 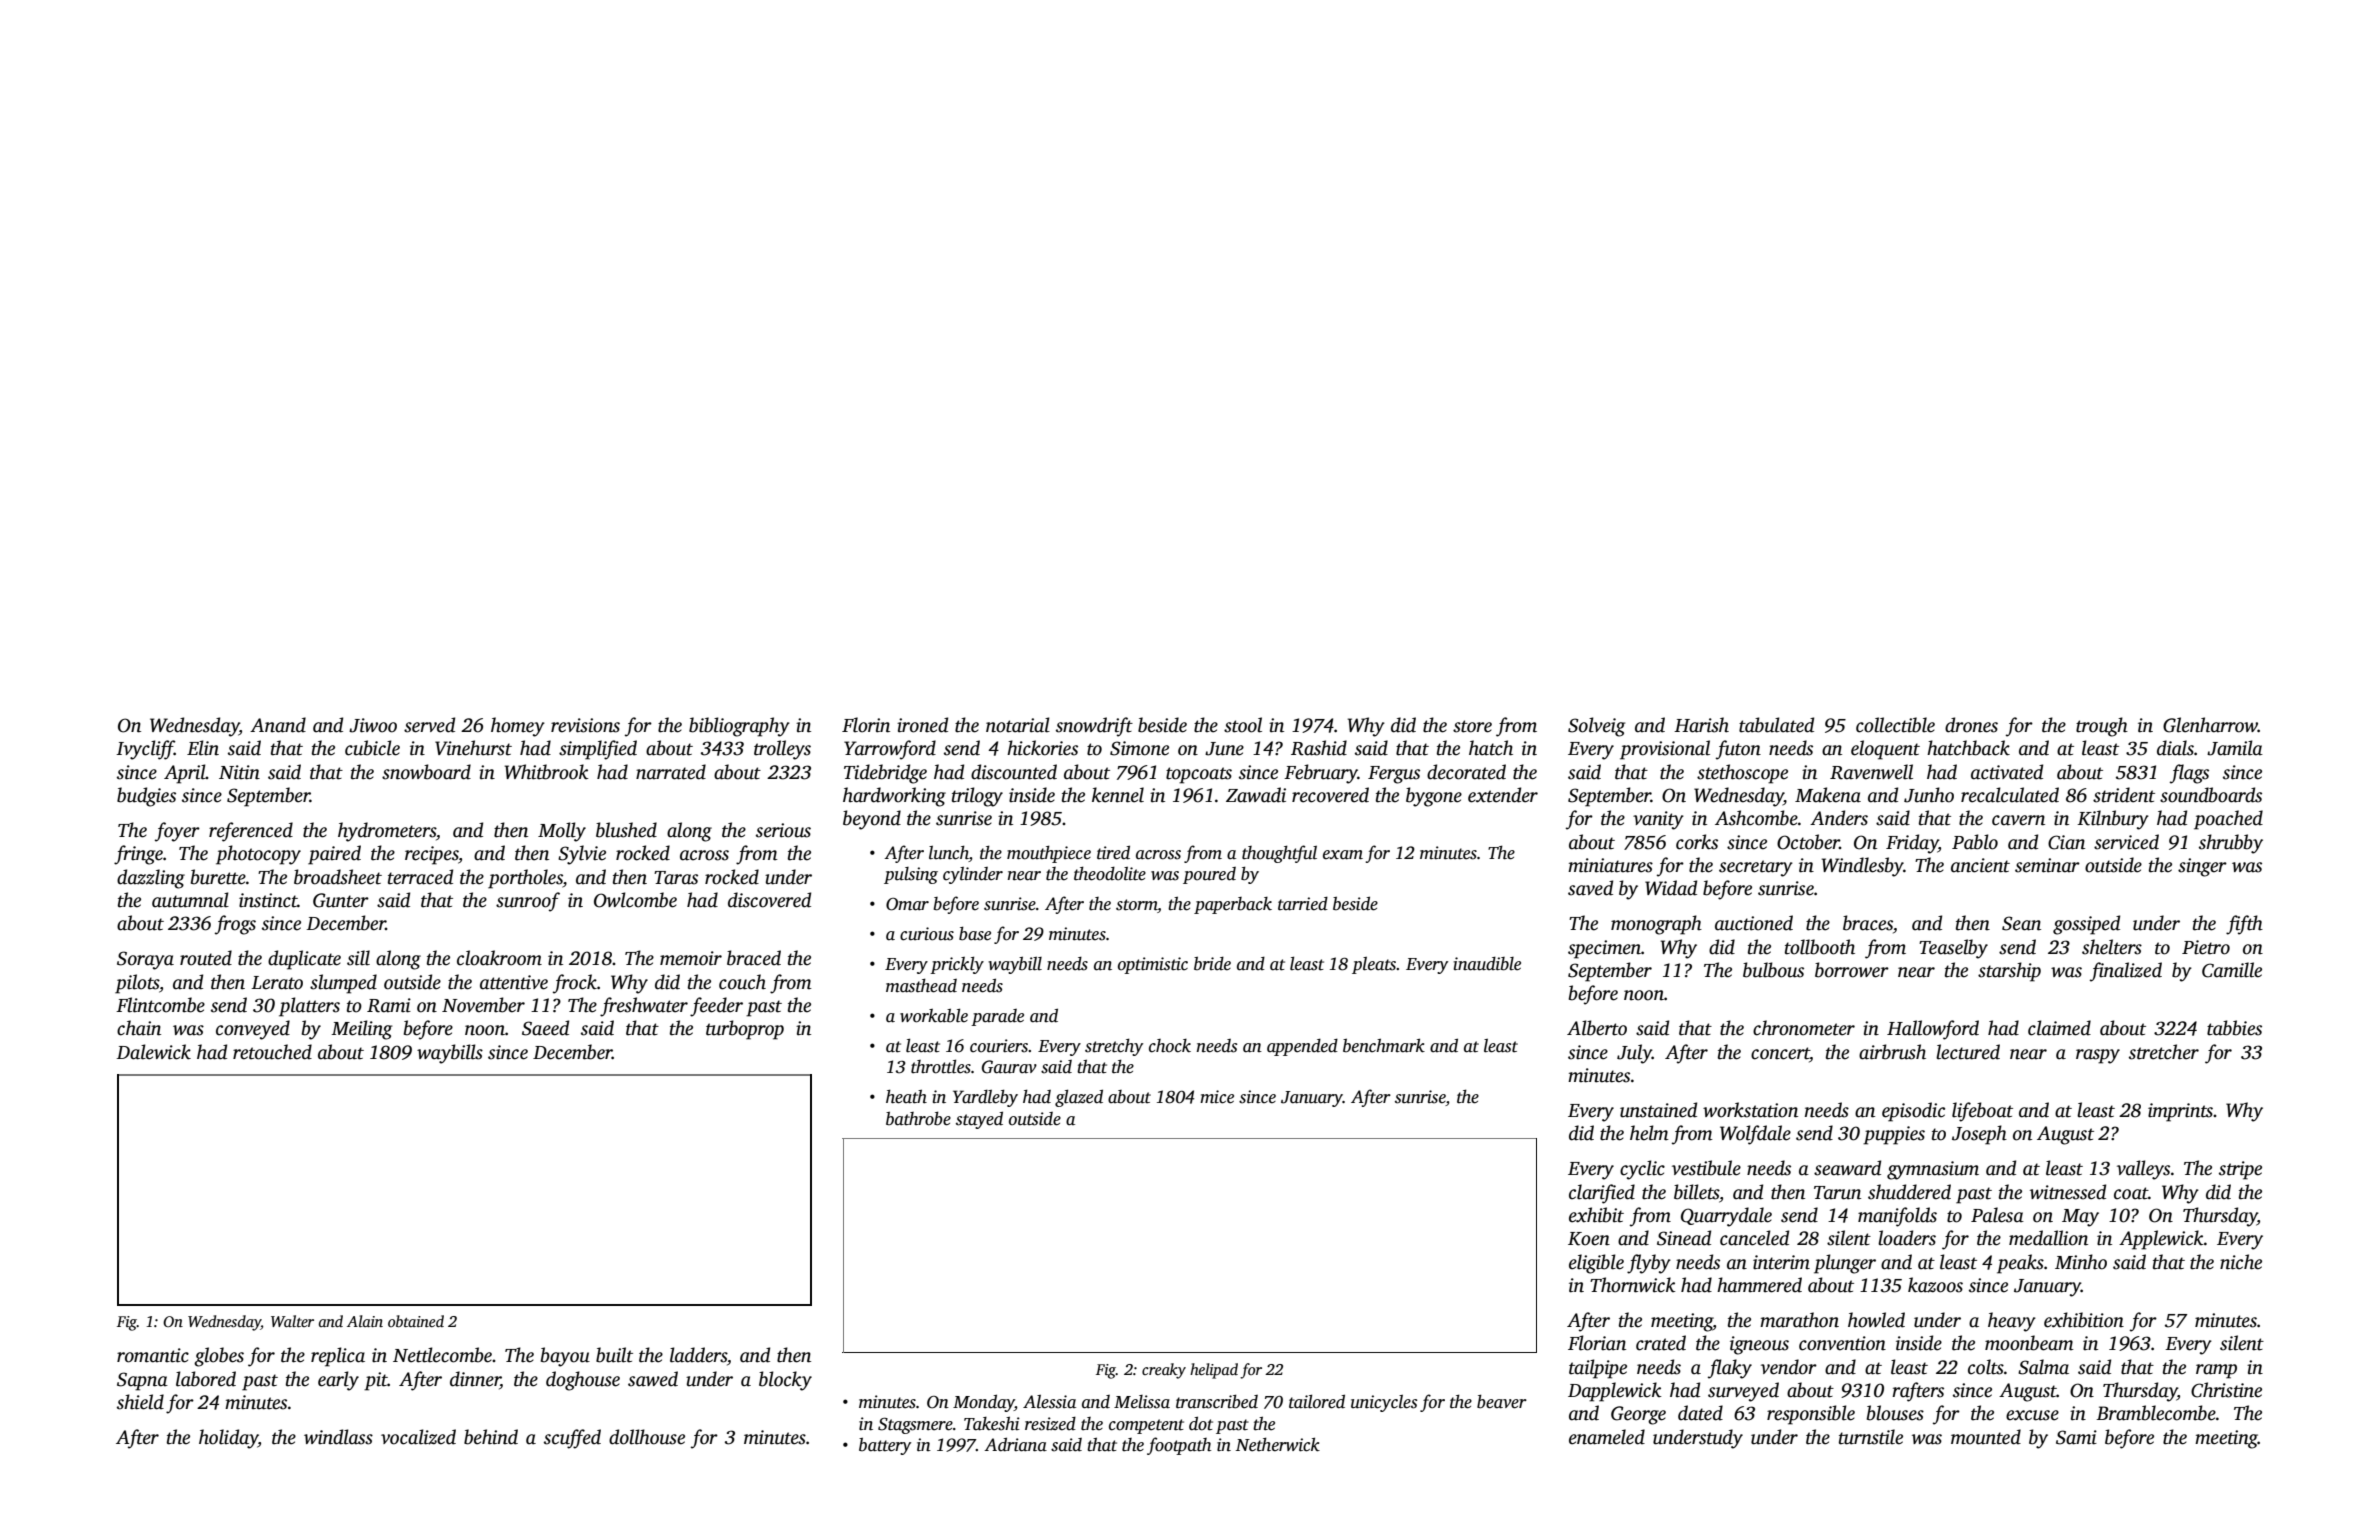 I want to click on shelters, so click(x=2112, y=947).
